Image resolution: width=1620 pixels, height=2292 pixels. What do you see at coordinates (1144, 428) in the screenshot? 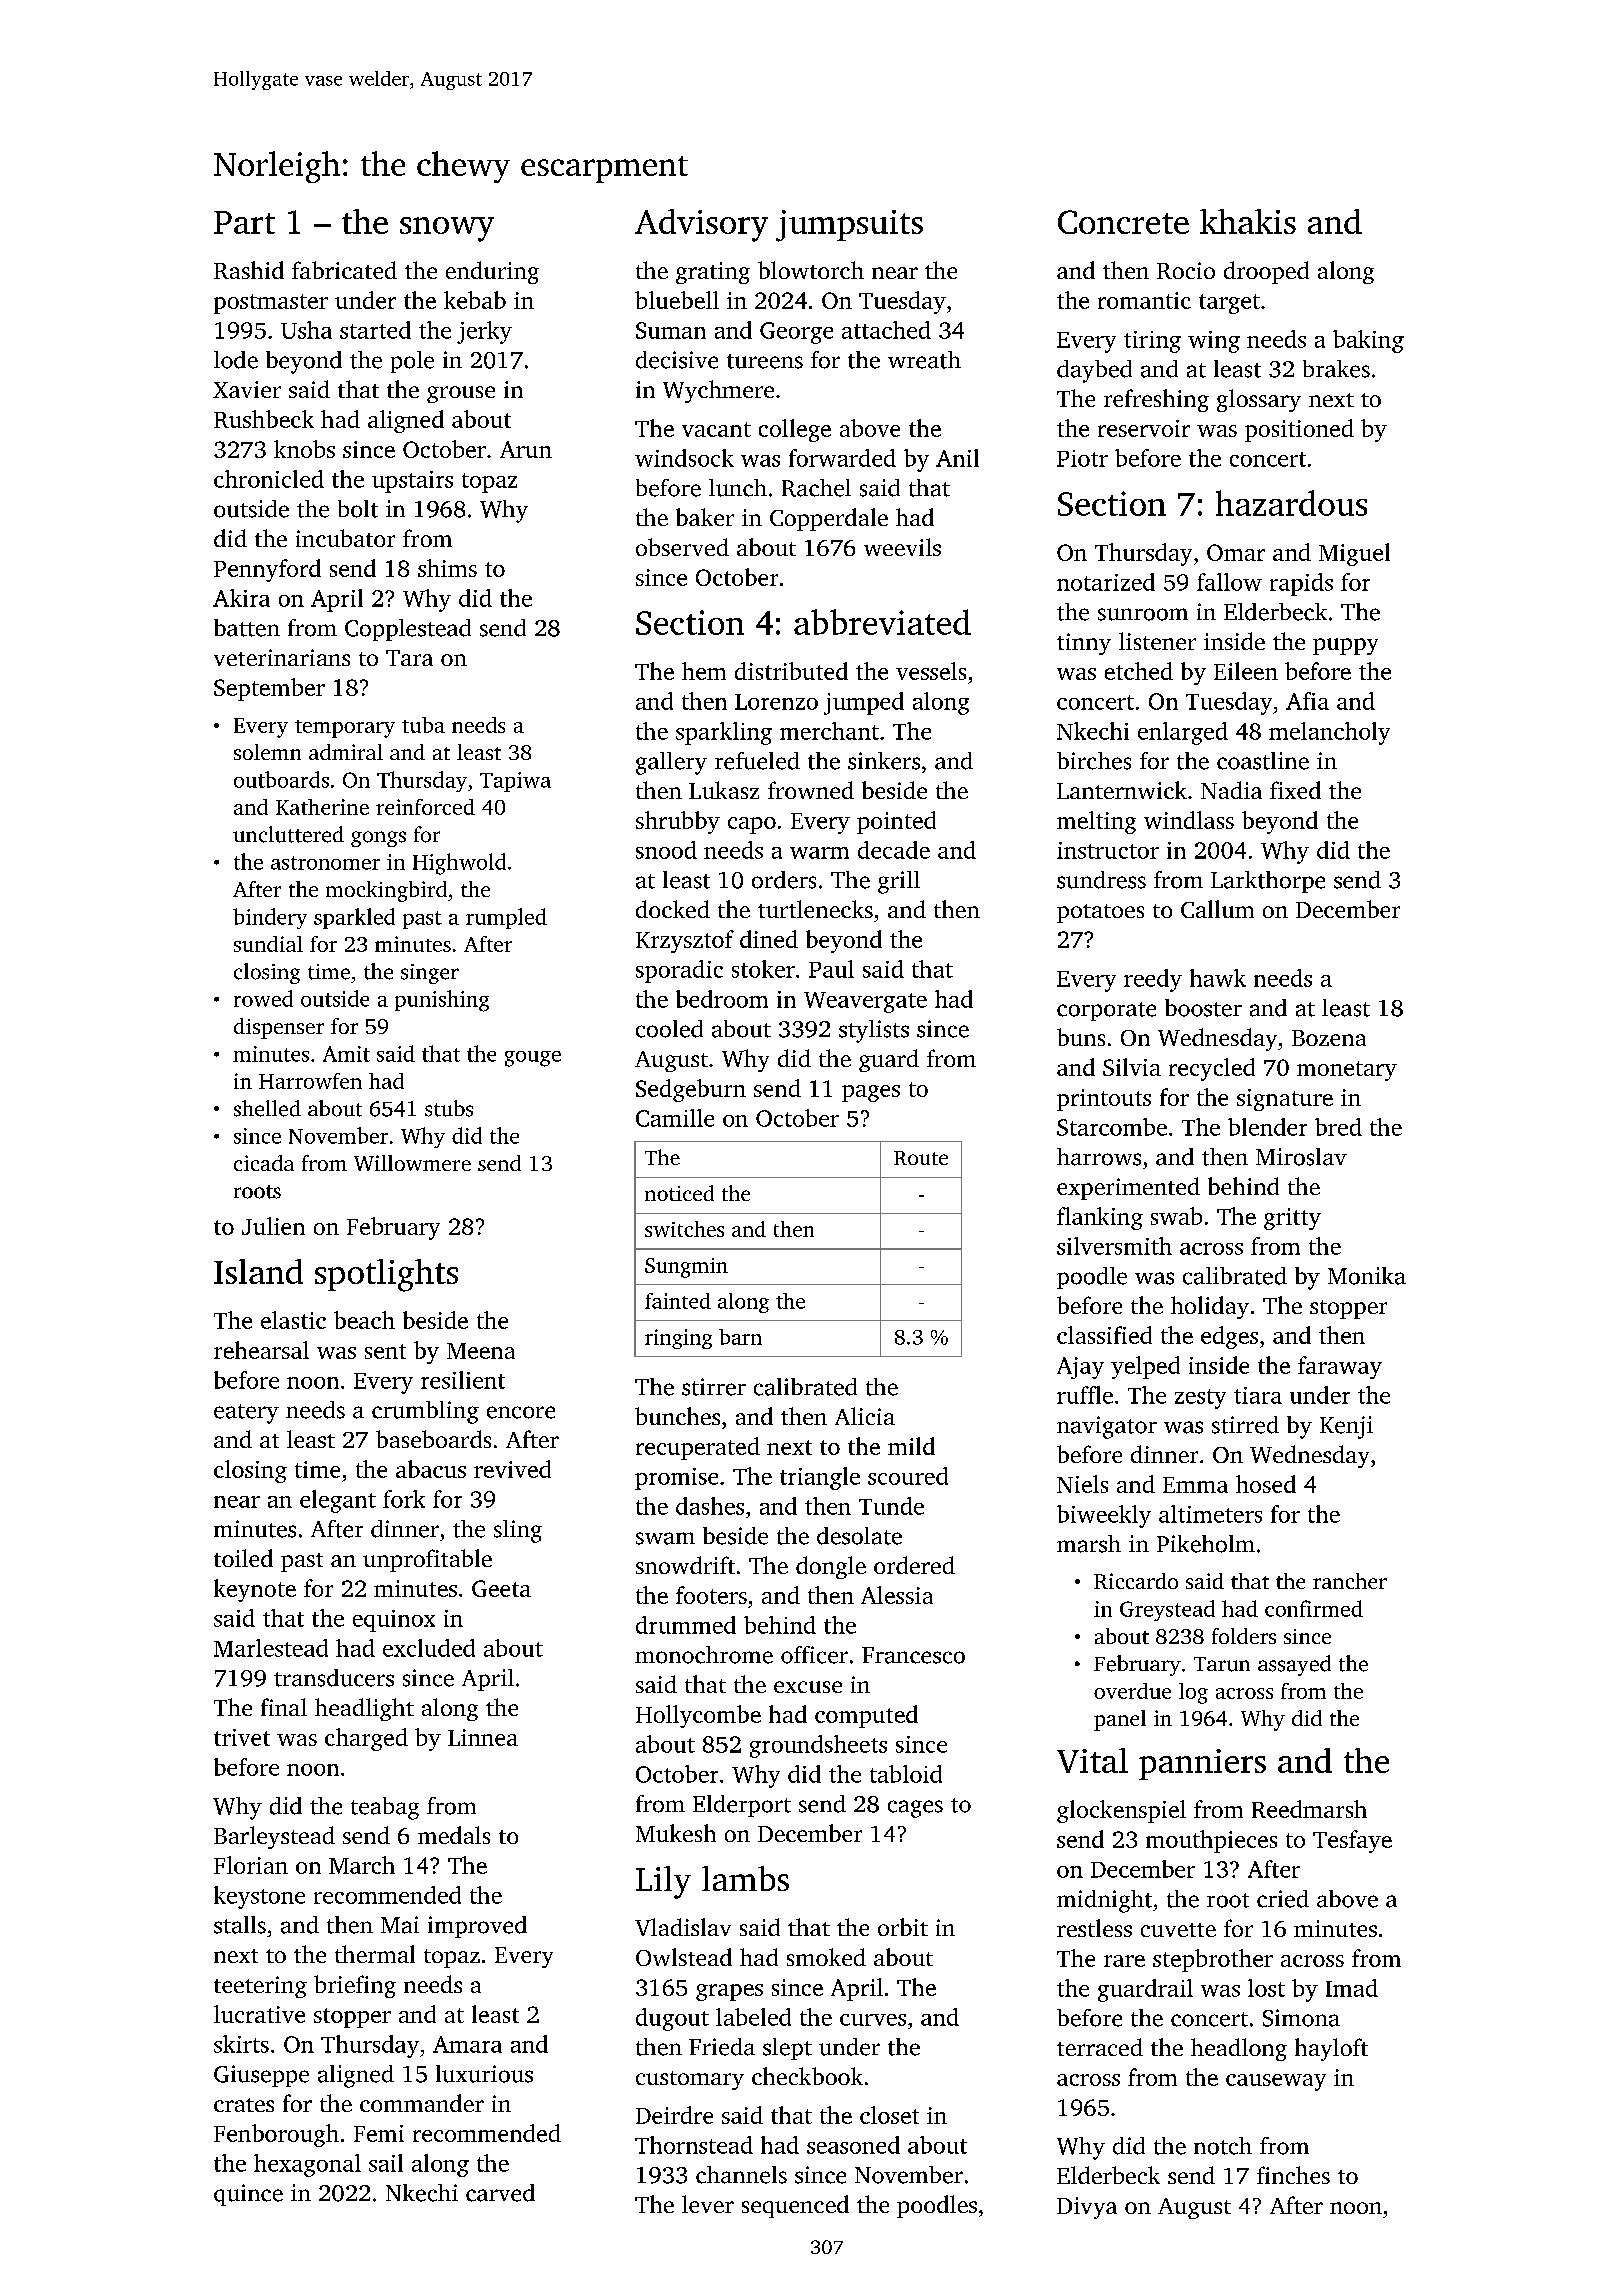
I see `reservoir` at bounding box center [1144, 428].
